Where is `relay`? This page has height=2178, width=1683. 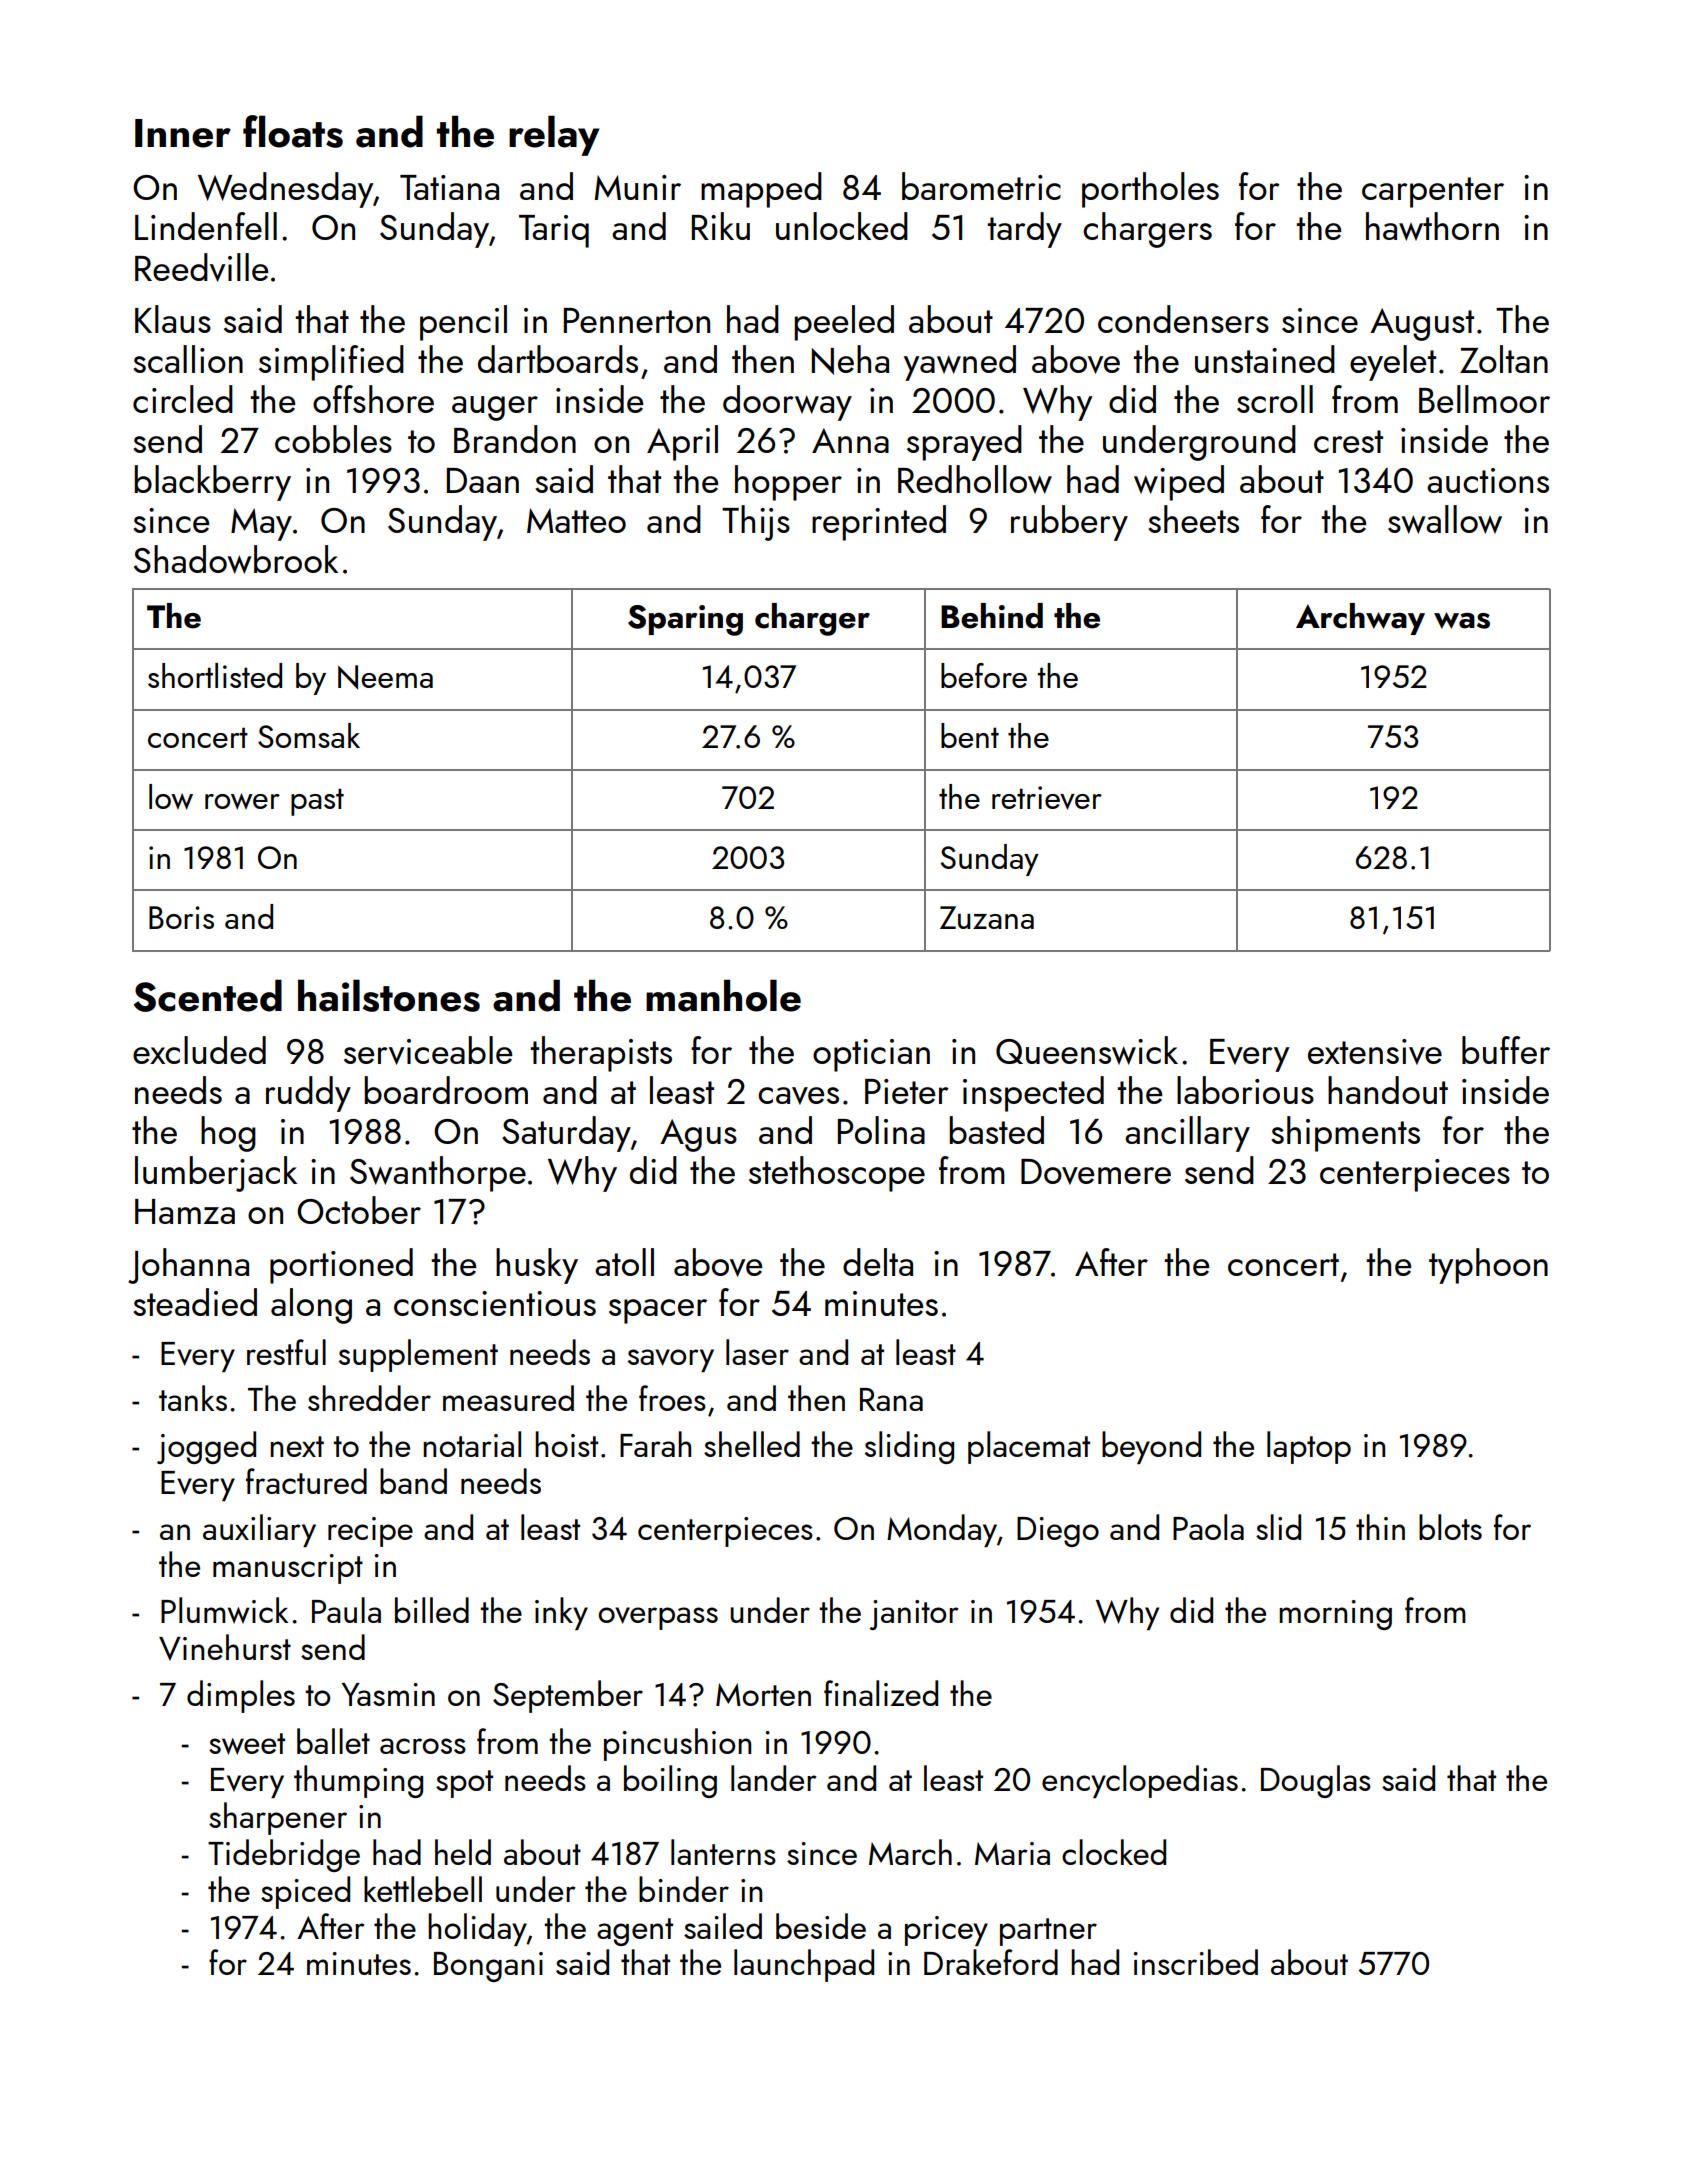
relay is located at coordinates (554, 135).
